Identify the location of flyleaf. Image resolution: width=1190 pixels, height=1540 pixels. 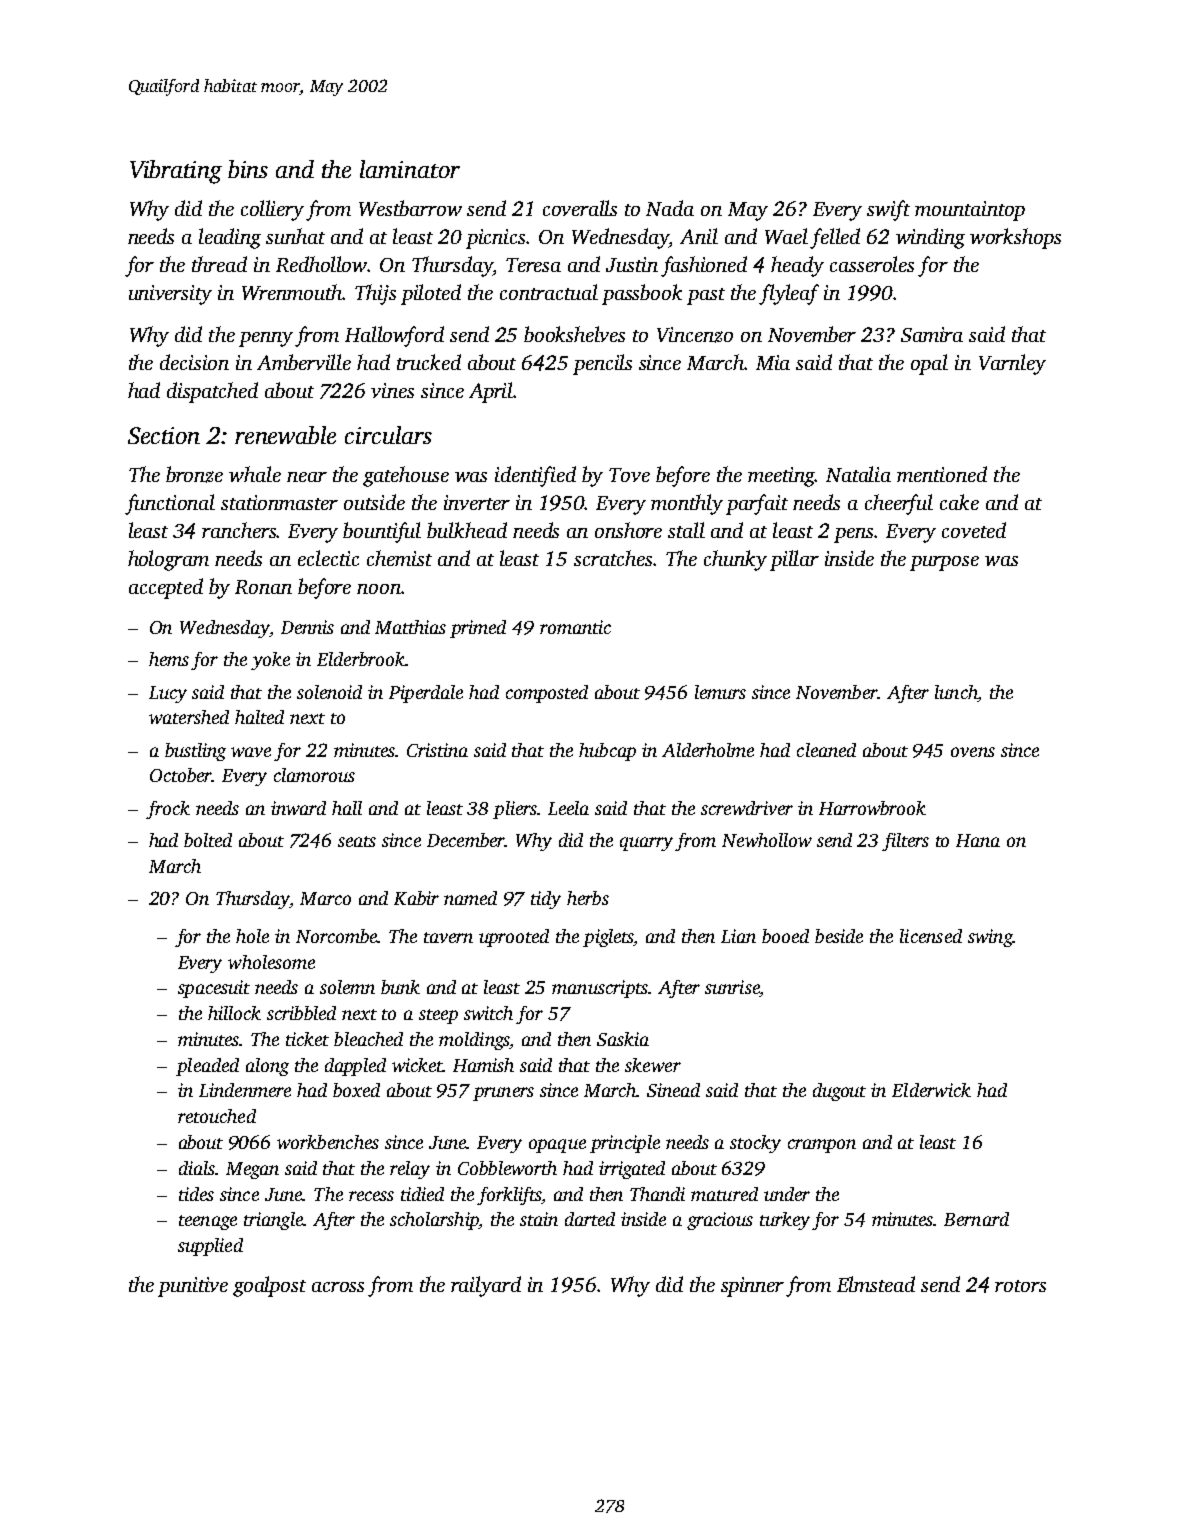
(789, 294).
